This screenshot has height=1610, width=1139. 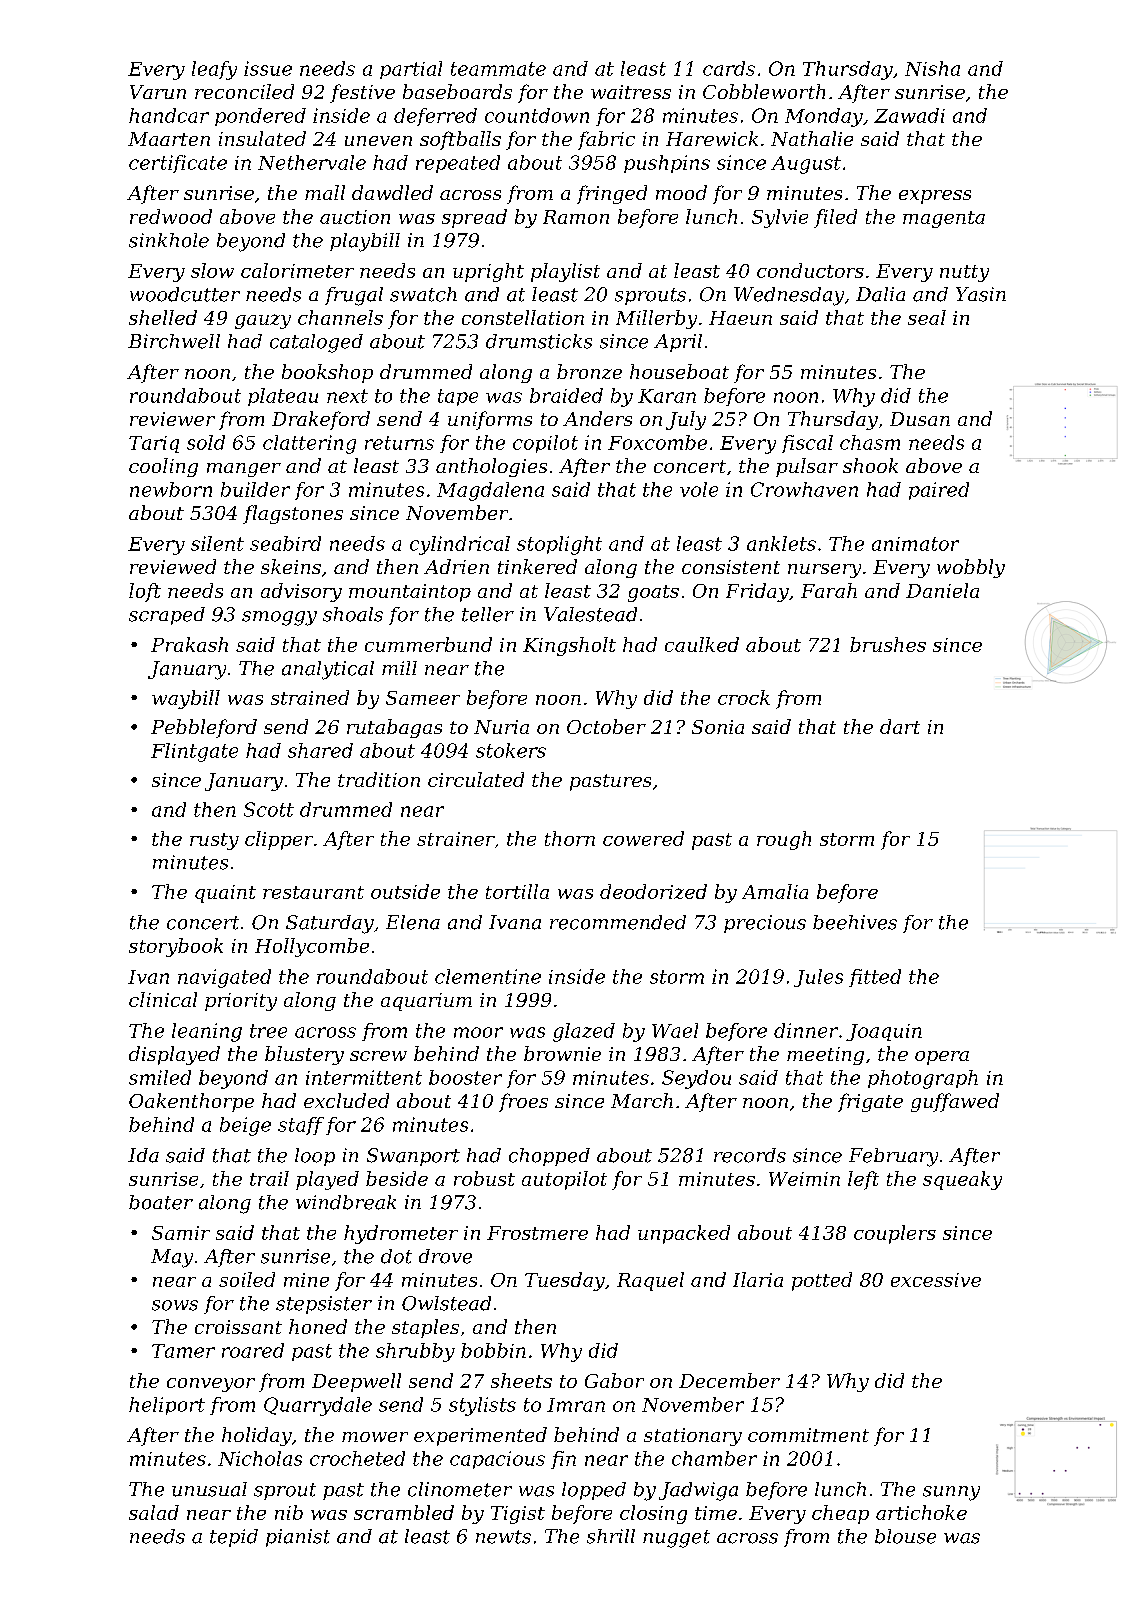 I want to click on pianist, so click(x=298, y=1538).
